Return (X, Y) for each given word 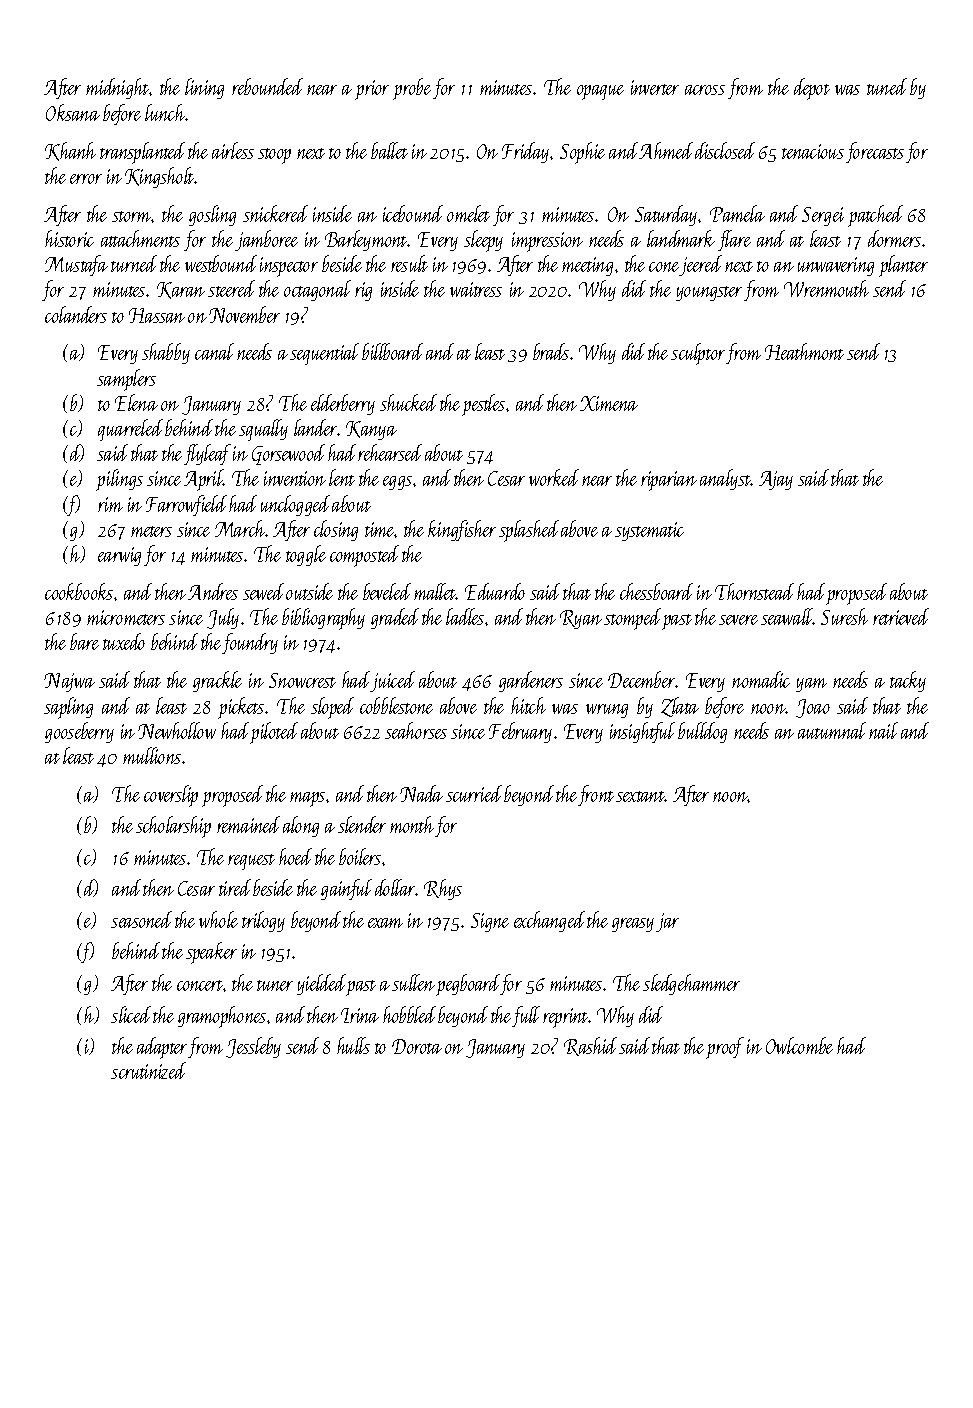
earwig (119, 556)
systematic (649, 531)
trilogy (263, 921)
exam (385, 923)
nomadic (761, 679)
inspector (289, 267)
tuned (887, 86)
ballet (389, 150)
